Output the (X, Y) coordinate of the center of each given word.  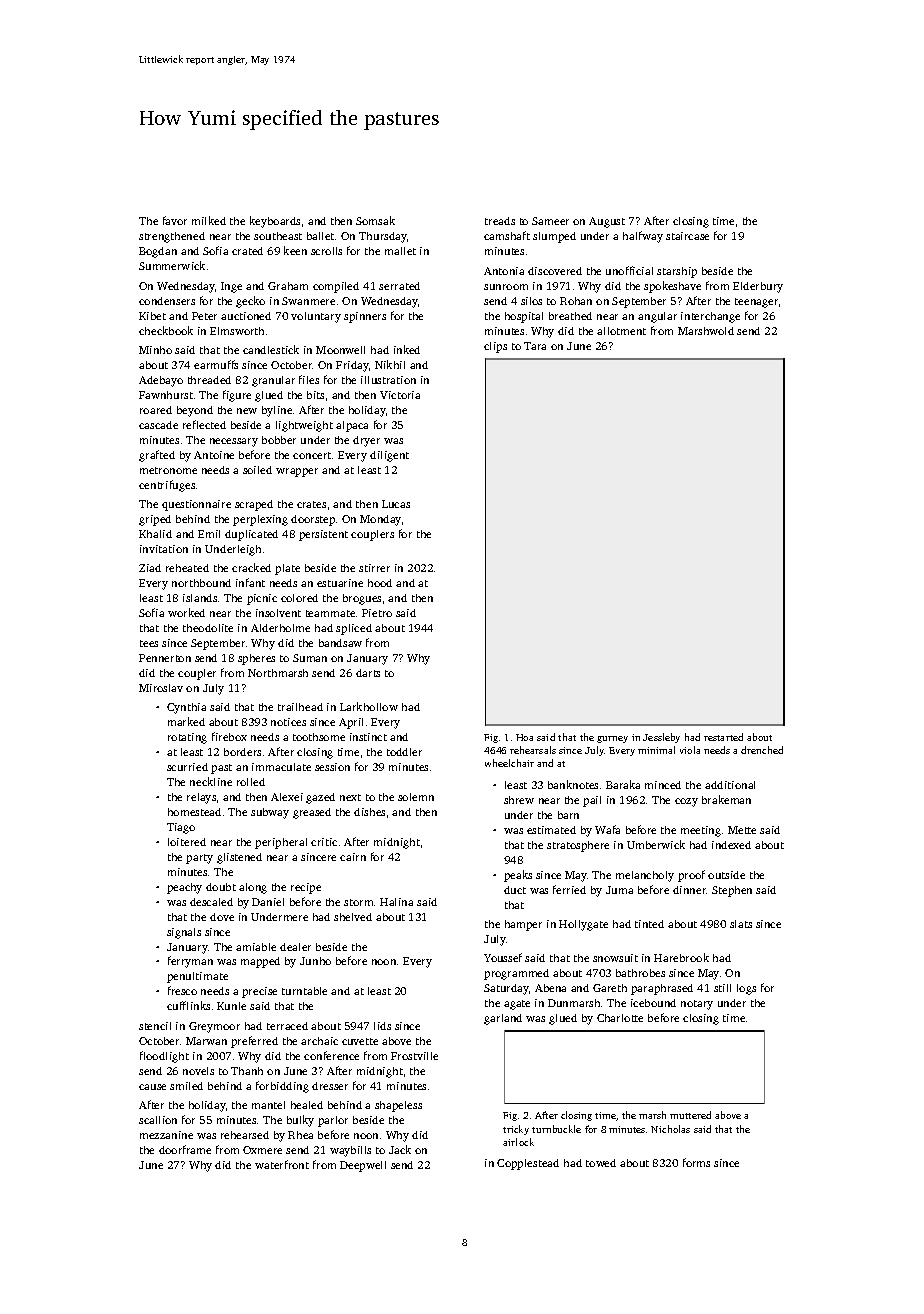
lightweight (304, 426)
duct (515, 890)
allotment (621, 331)
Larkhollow (369, 706)
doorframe (185, 1149)
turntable (304, 991)
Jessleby (661, 738)
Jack (400, 1149)
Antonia (504, 271)
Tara (535, 346)
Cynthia (186, 708)
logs (746, 989)
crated (247, 251)
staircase (687, 236)
